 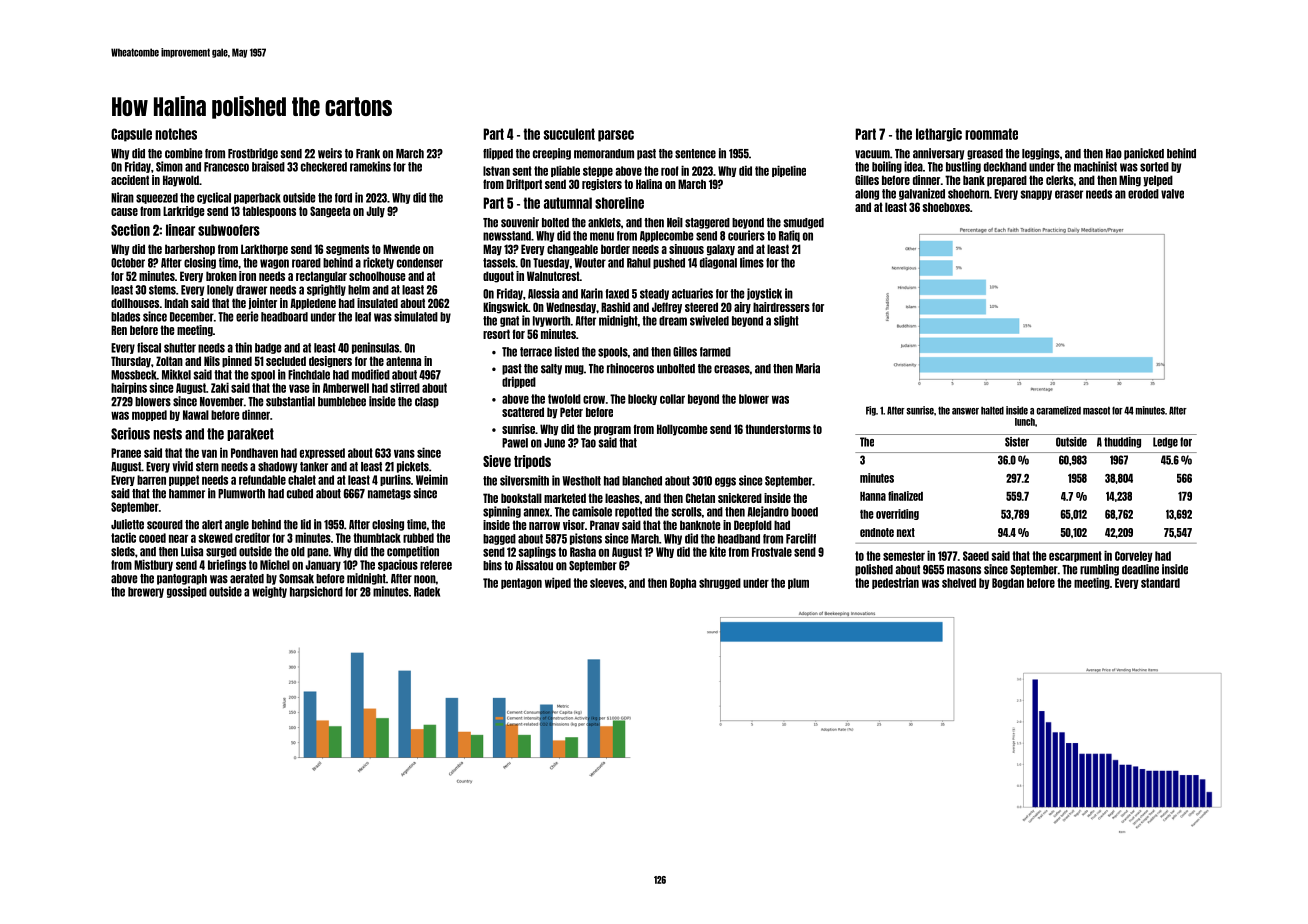 I want to click on diagonal, so click(x=718, y=263).
